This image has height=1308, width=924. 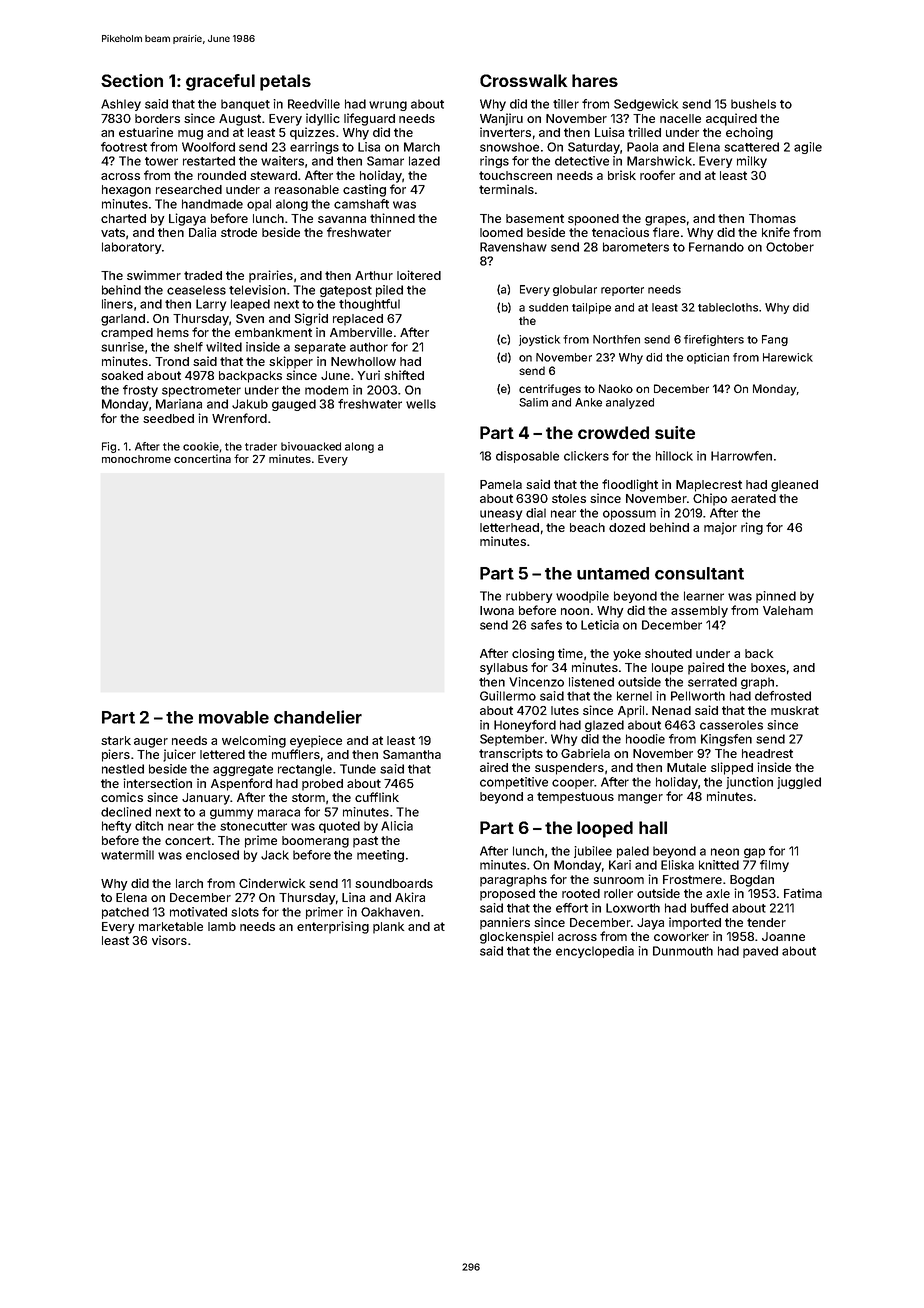 What do you see at coordinates (285, 82) in the image?
I see `petals` at bounding box center [285, 82].
